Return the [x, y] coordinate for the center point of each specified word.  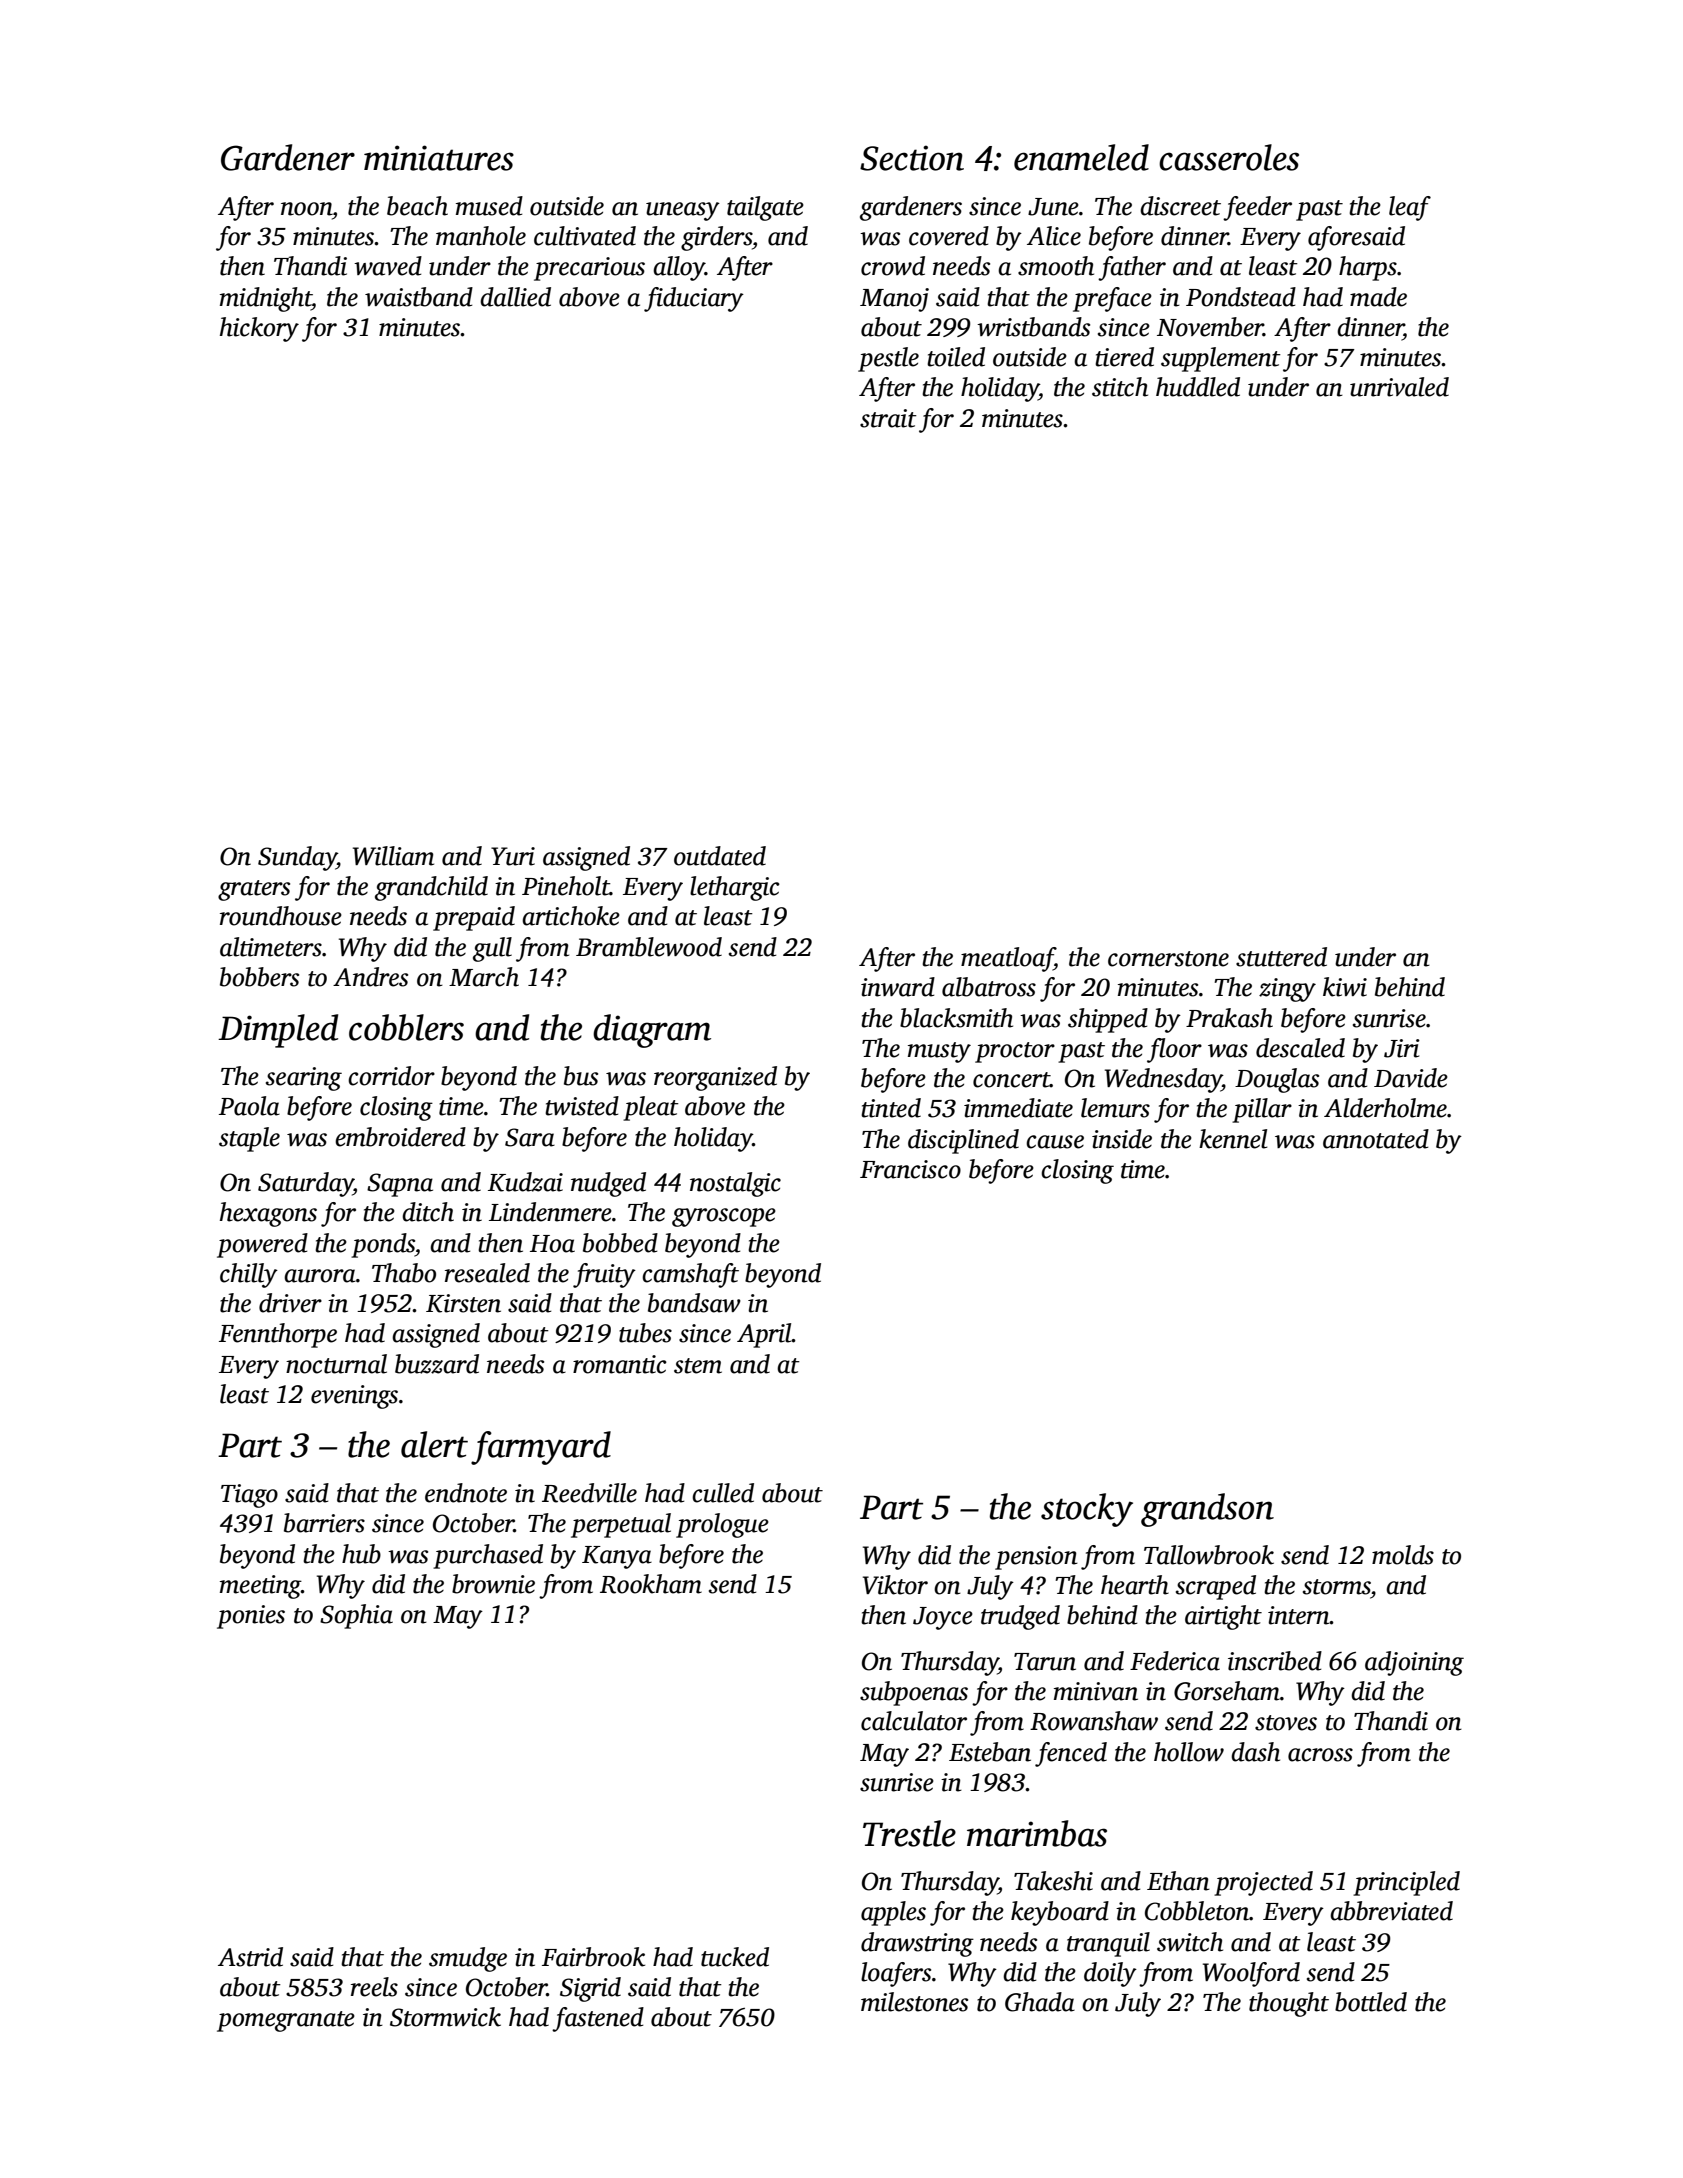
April [764, 1335]
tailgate [765, 208]
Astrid [250, 1957]
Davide [1411, 1078]
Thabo [404, 1273]
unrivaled [1399, 387]
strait [888, 418]
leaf [1410, 208]
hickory [259, 329]
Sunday [297, 858]
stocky [1087, 1510]
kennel [1233, 1139]
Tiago [249, 1496]
